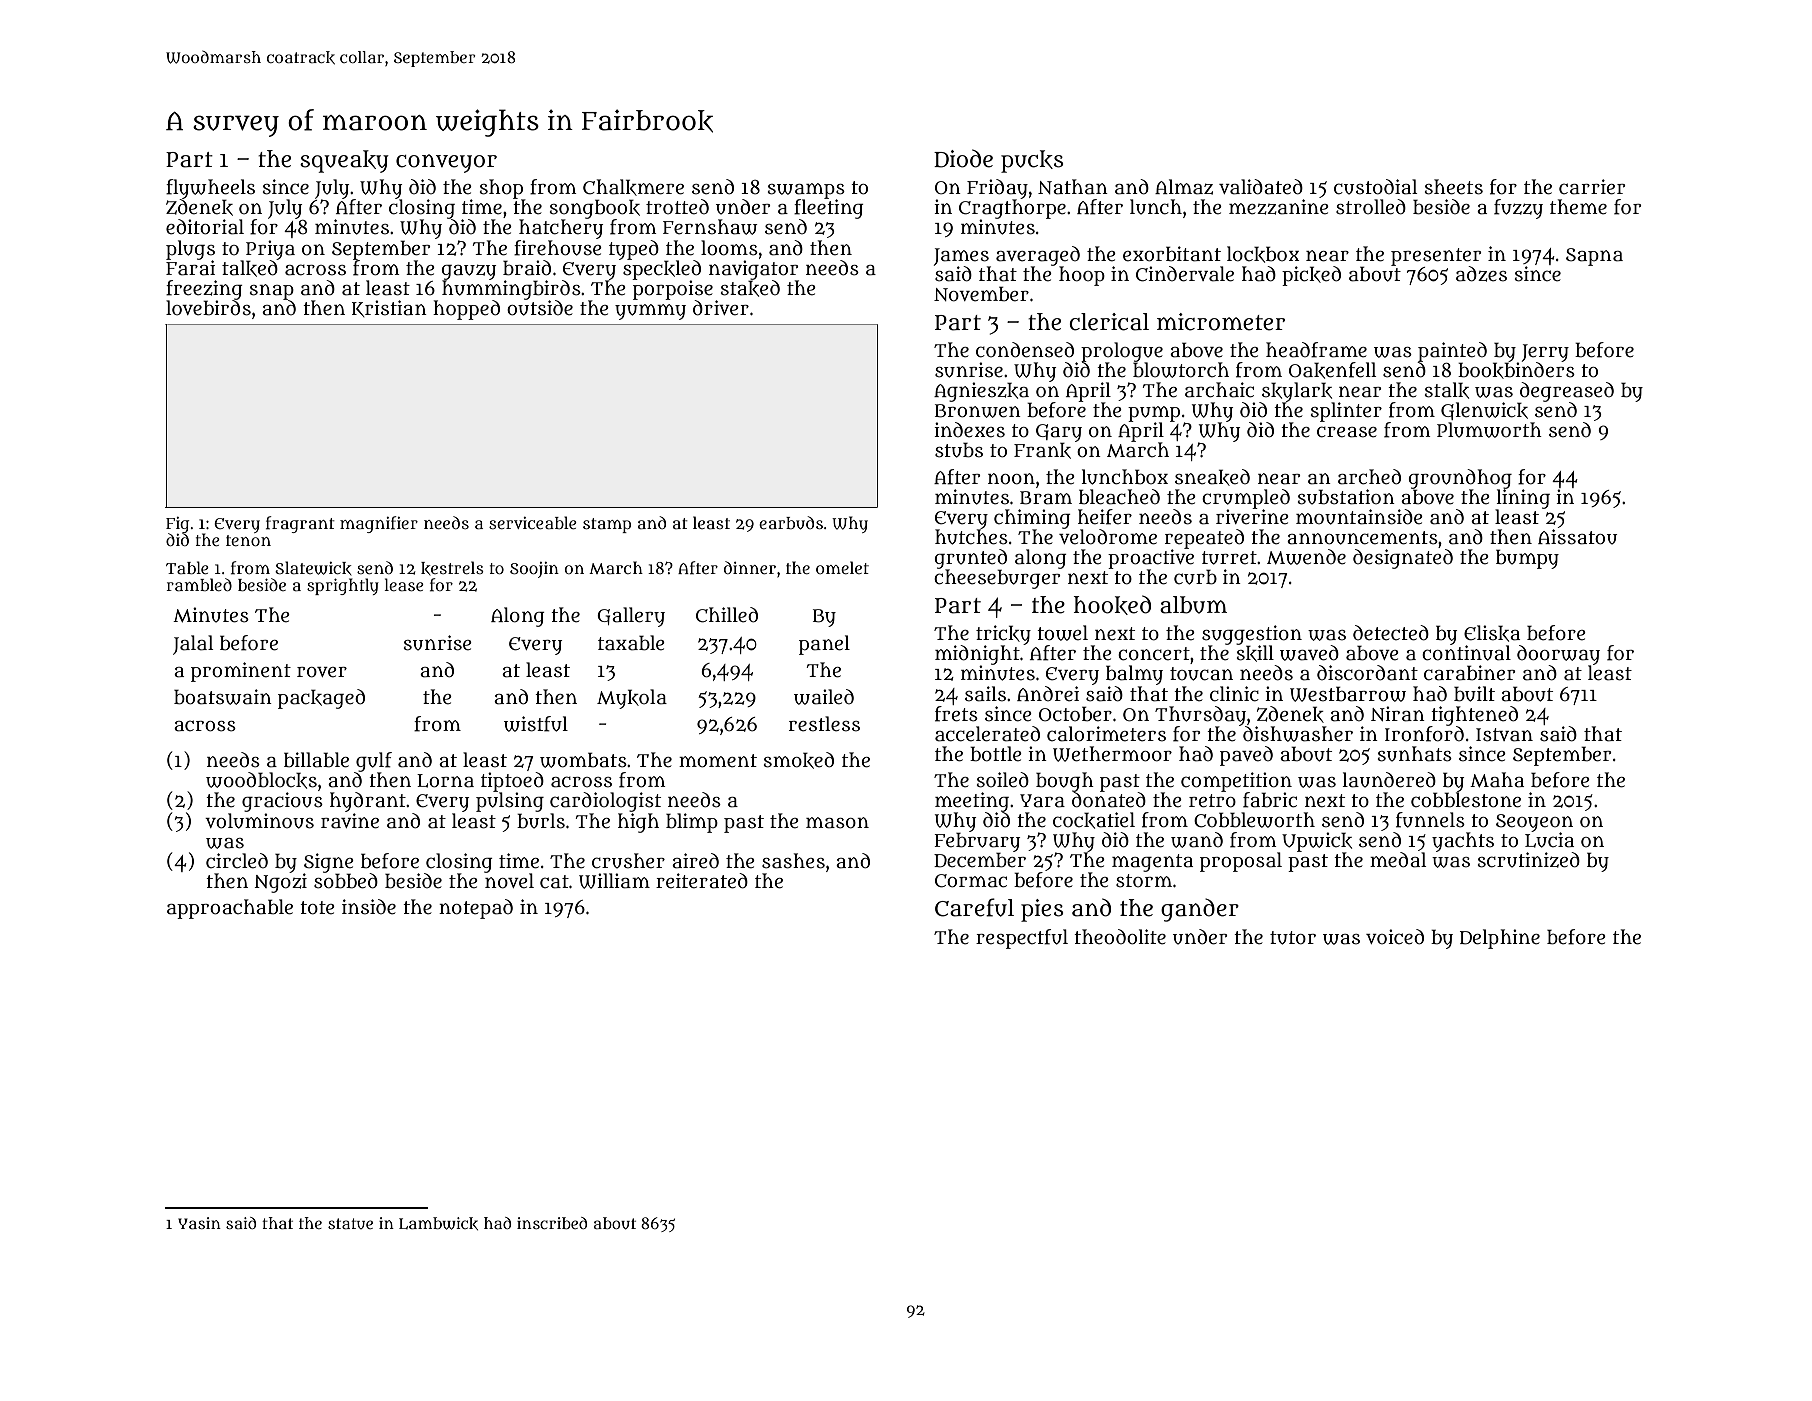  I want to click on Lambwick, so click(438, 1223).
